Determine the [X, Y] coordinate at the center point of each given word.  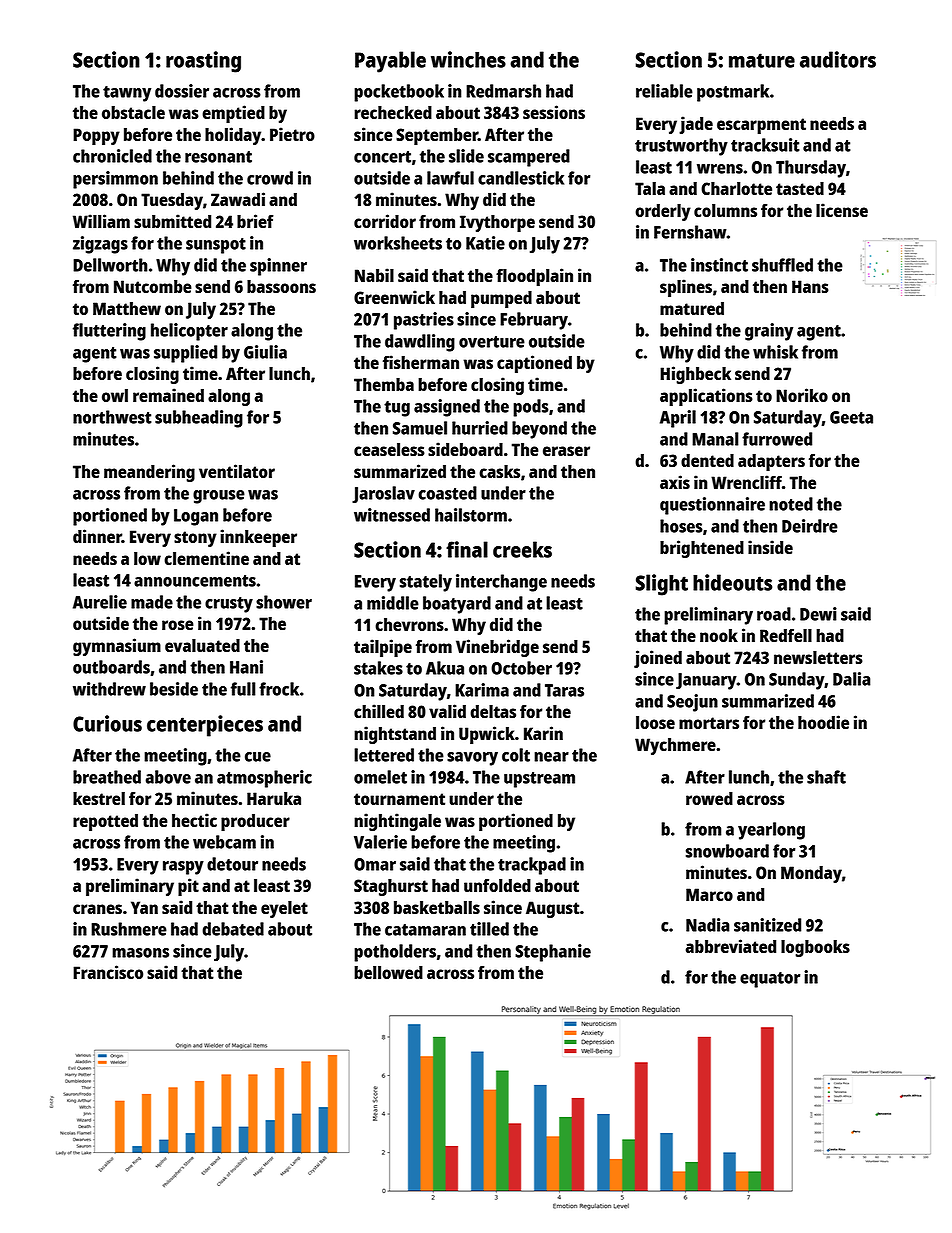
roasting [203, 62]
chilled [379, 711]
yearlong [771, 831]
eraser [566, 451]
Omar [375, 864]
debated [233, 929]
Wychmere [675, 746]
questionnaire [712, 506]
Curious [107, 723]
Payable [390, 62]
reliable [664, 91]
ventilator [237, 471]
